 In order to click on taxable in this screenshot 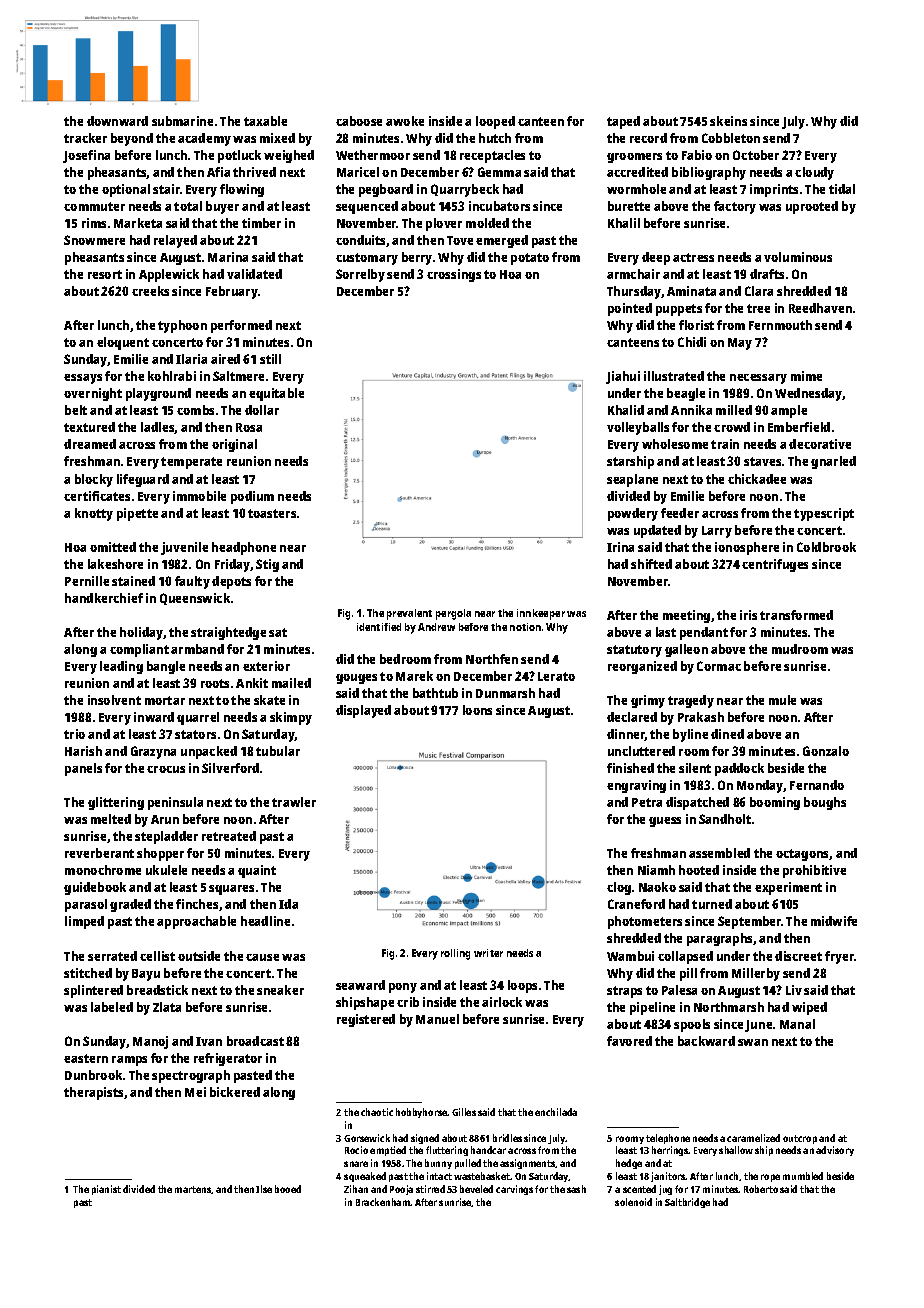, I will do `click(265, 121)`.
